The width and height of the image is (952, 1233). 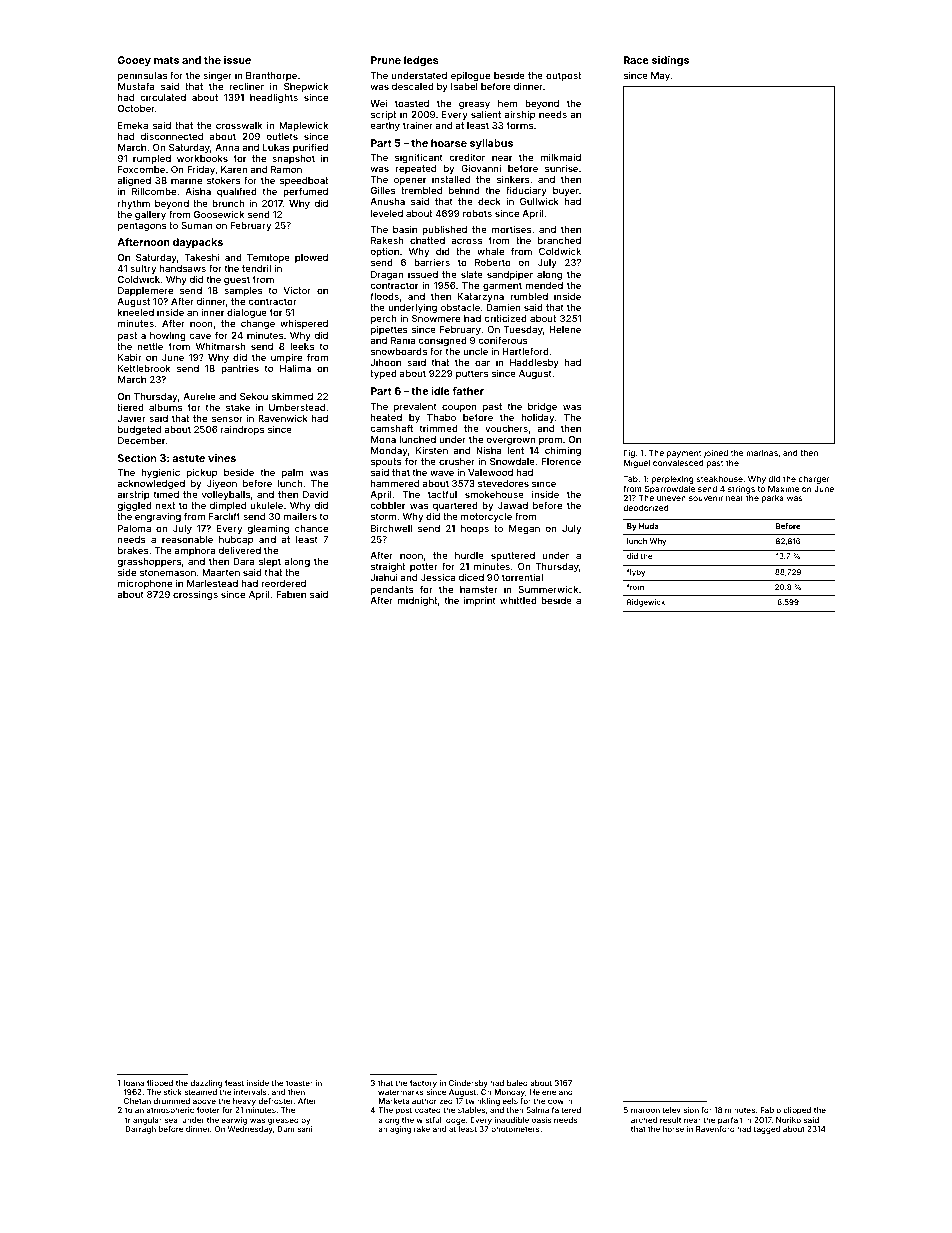 What do you see at coordinates (460, 307) in the image?
I see `obstacle` at bounding box center [460, 307].
